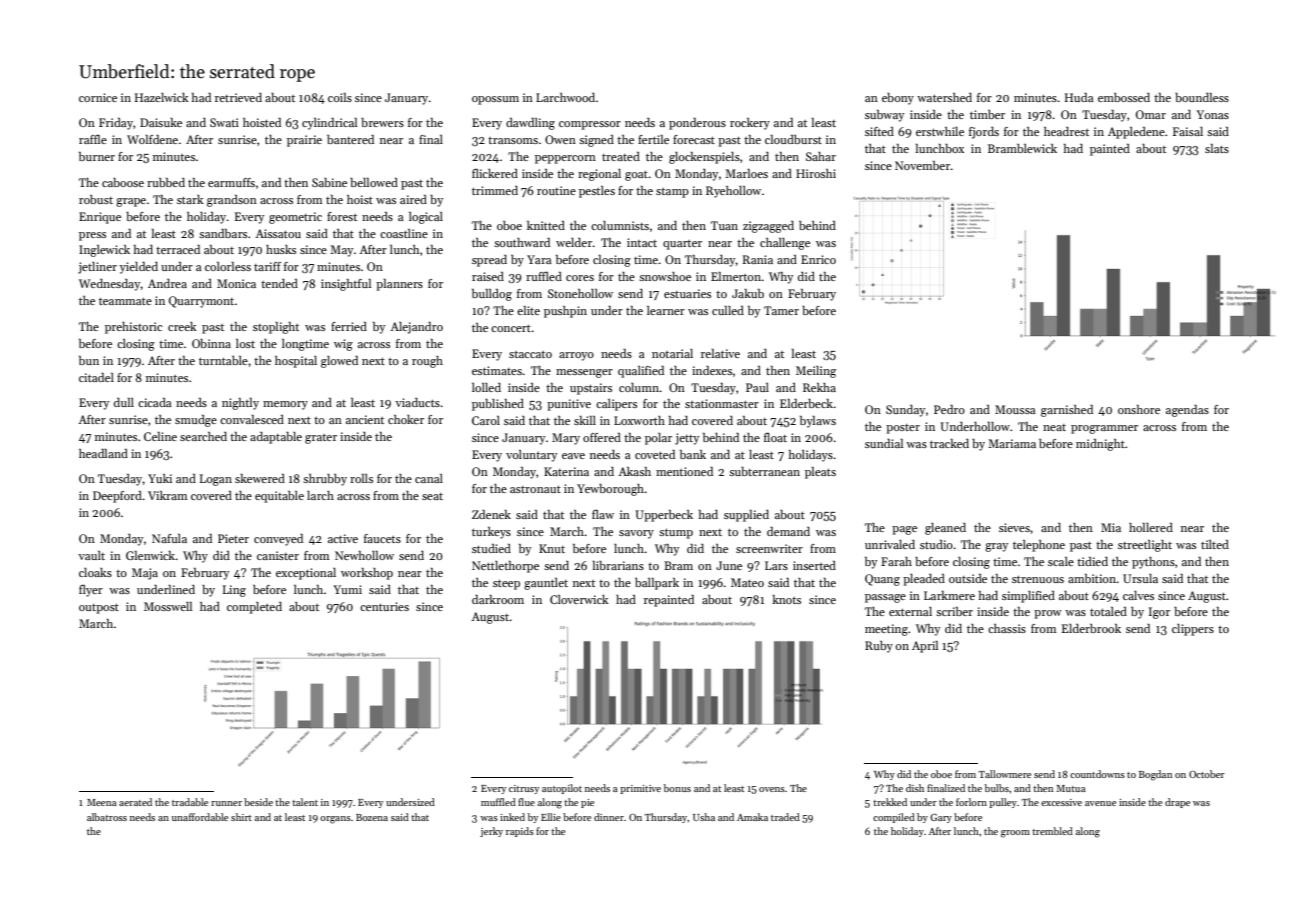 Image resolution: width=1308 pixels, height=924 pixels. Describe the element at coordinates (347, 589) in the document. I see `Yumi` at that location.
